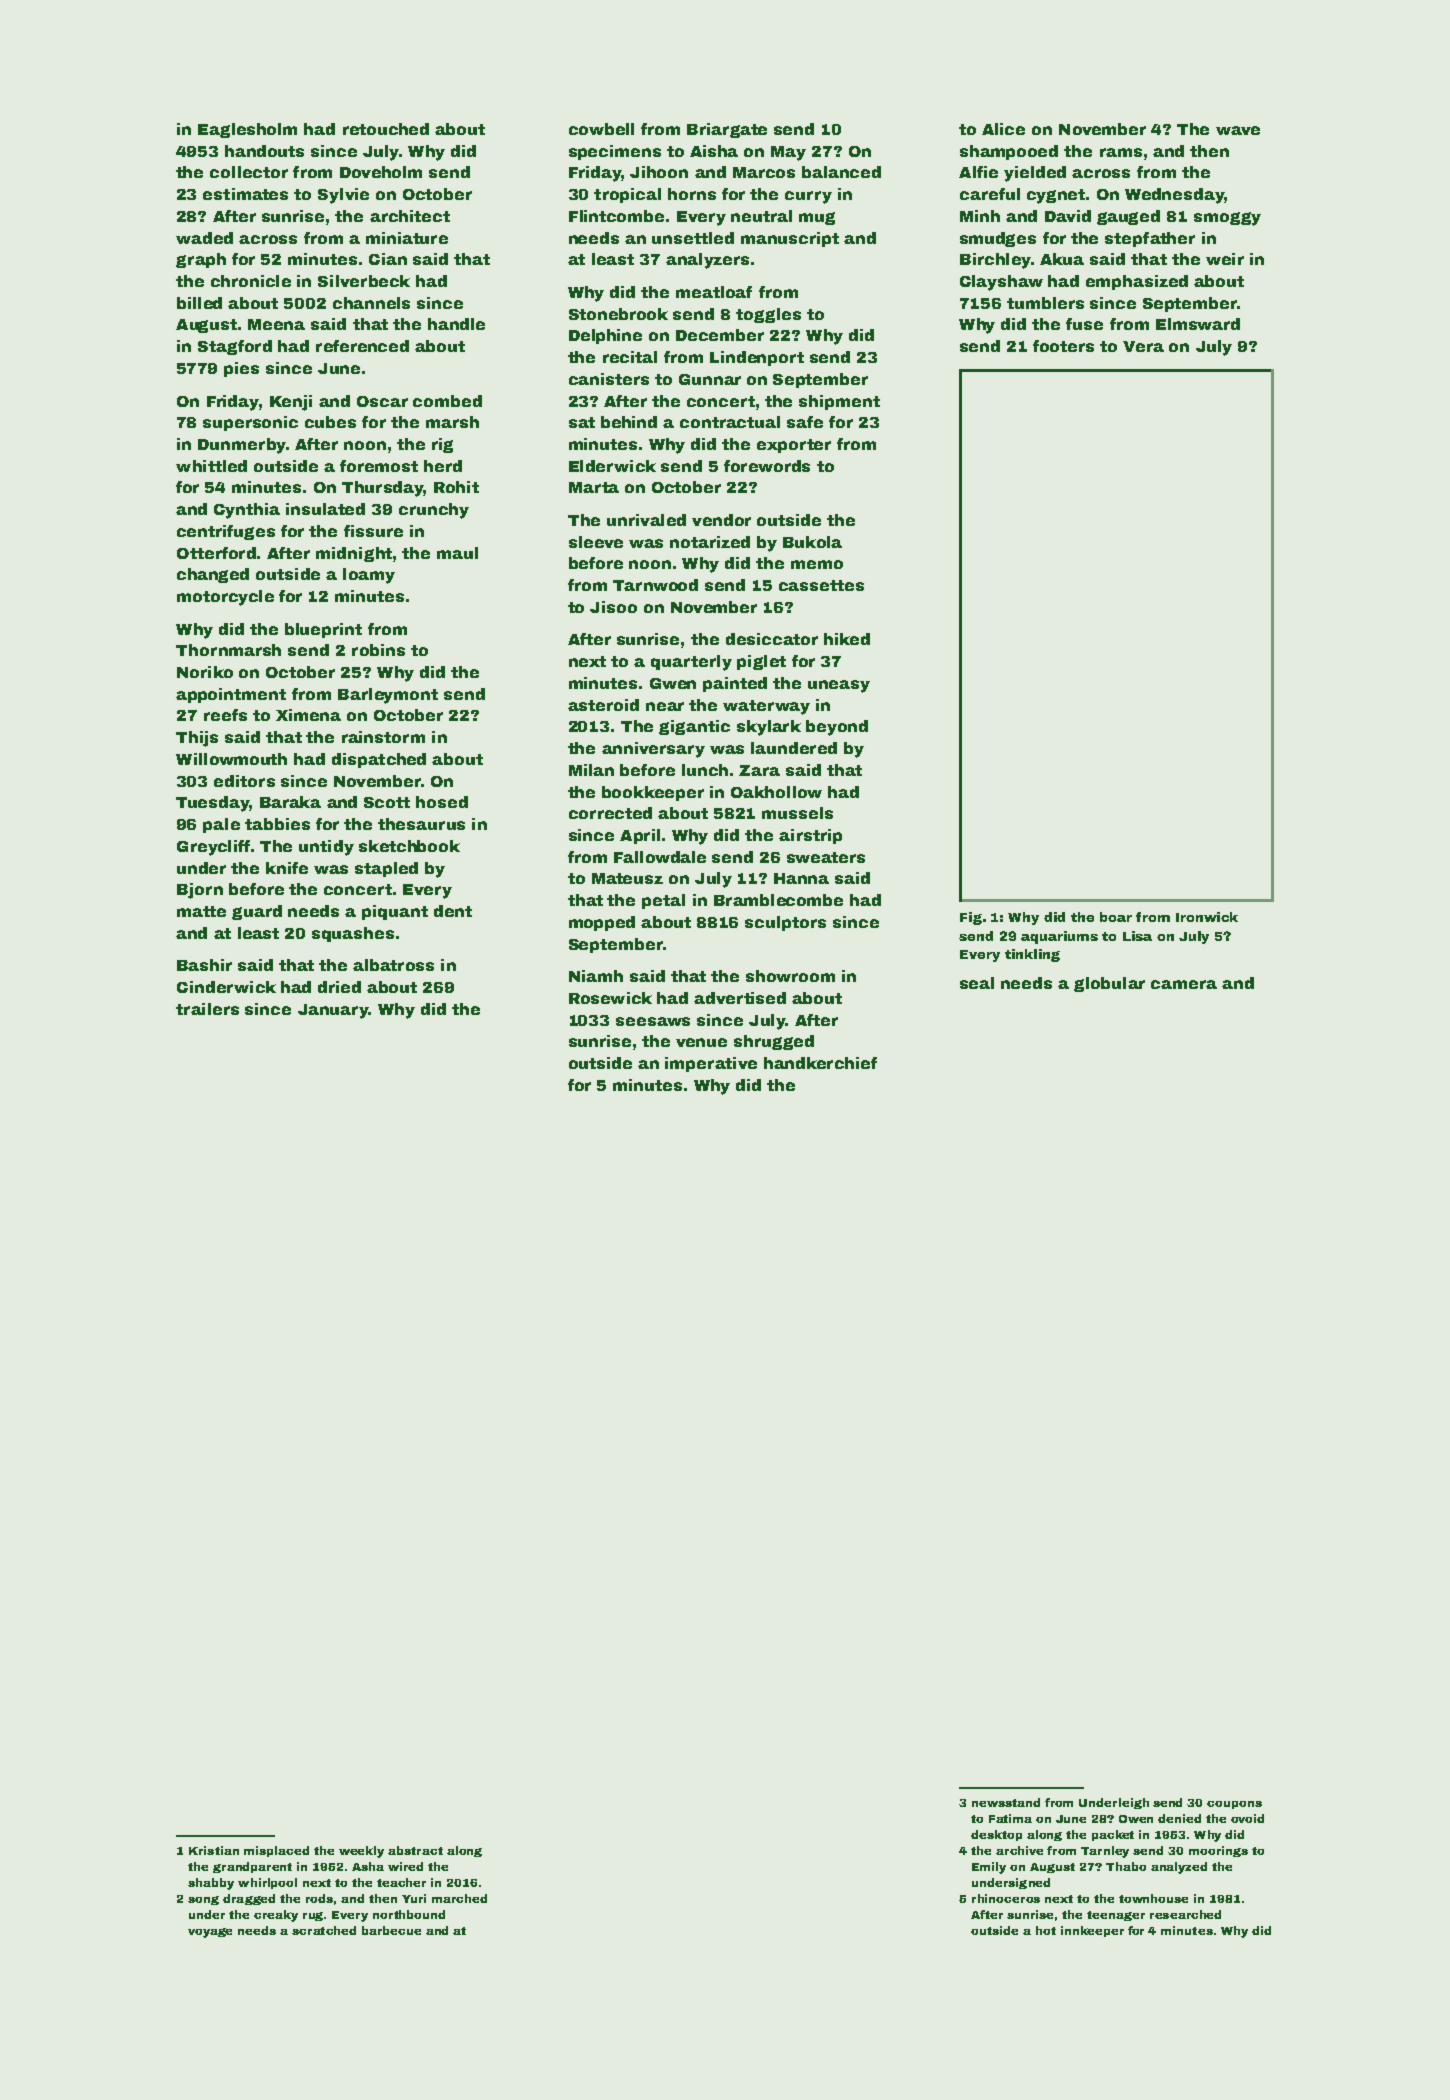 The height and width of the page is (2100, 1450). What do you see at coordinates (826, 857) in the page?
I see `sweaters` at bounding box center [826, 857].
